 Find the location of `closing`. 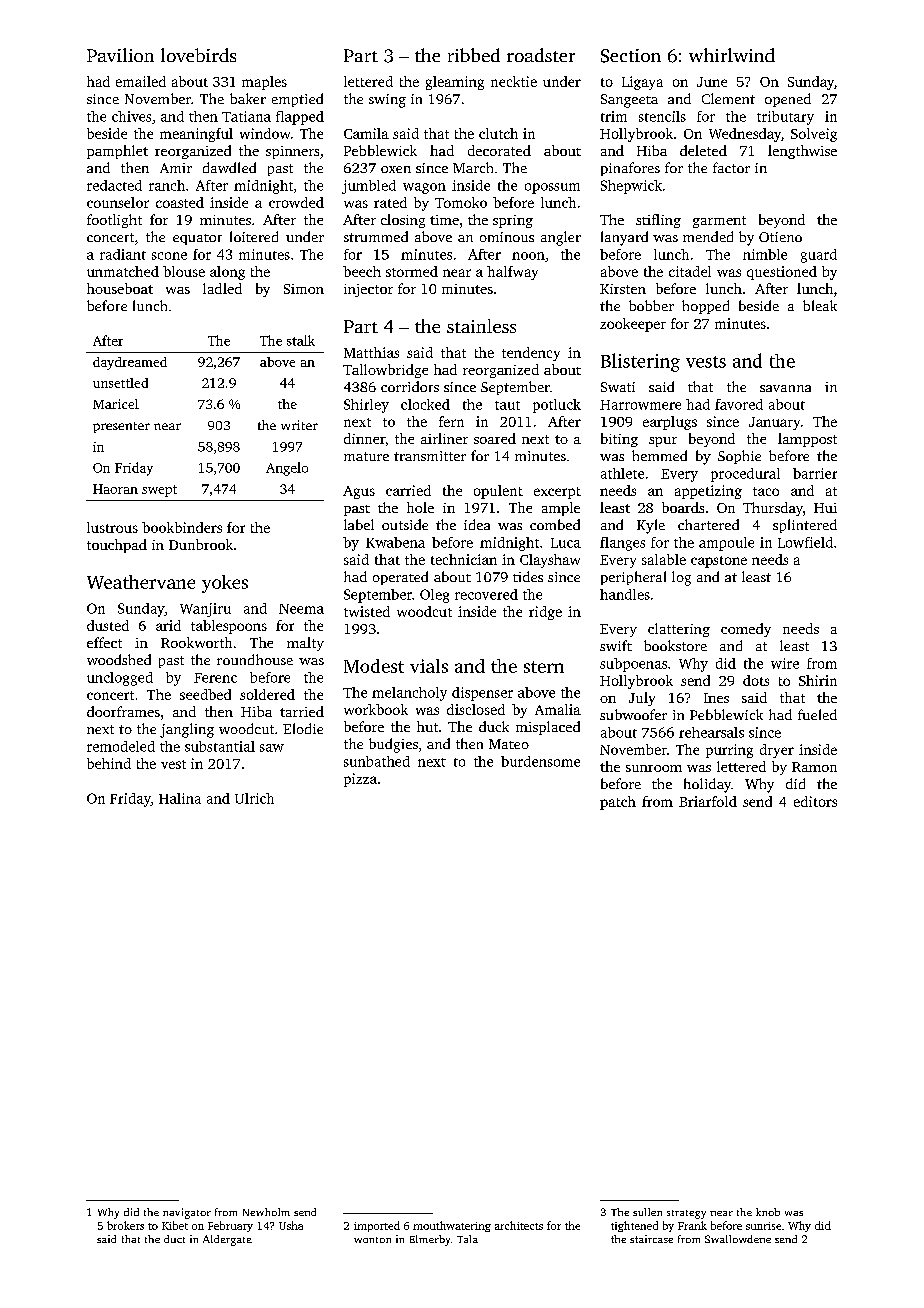

closing is located at coordinates (403, 221).
